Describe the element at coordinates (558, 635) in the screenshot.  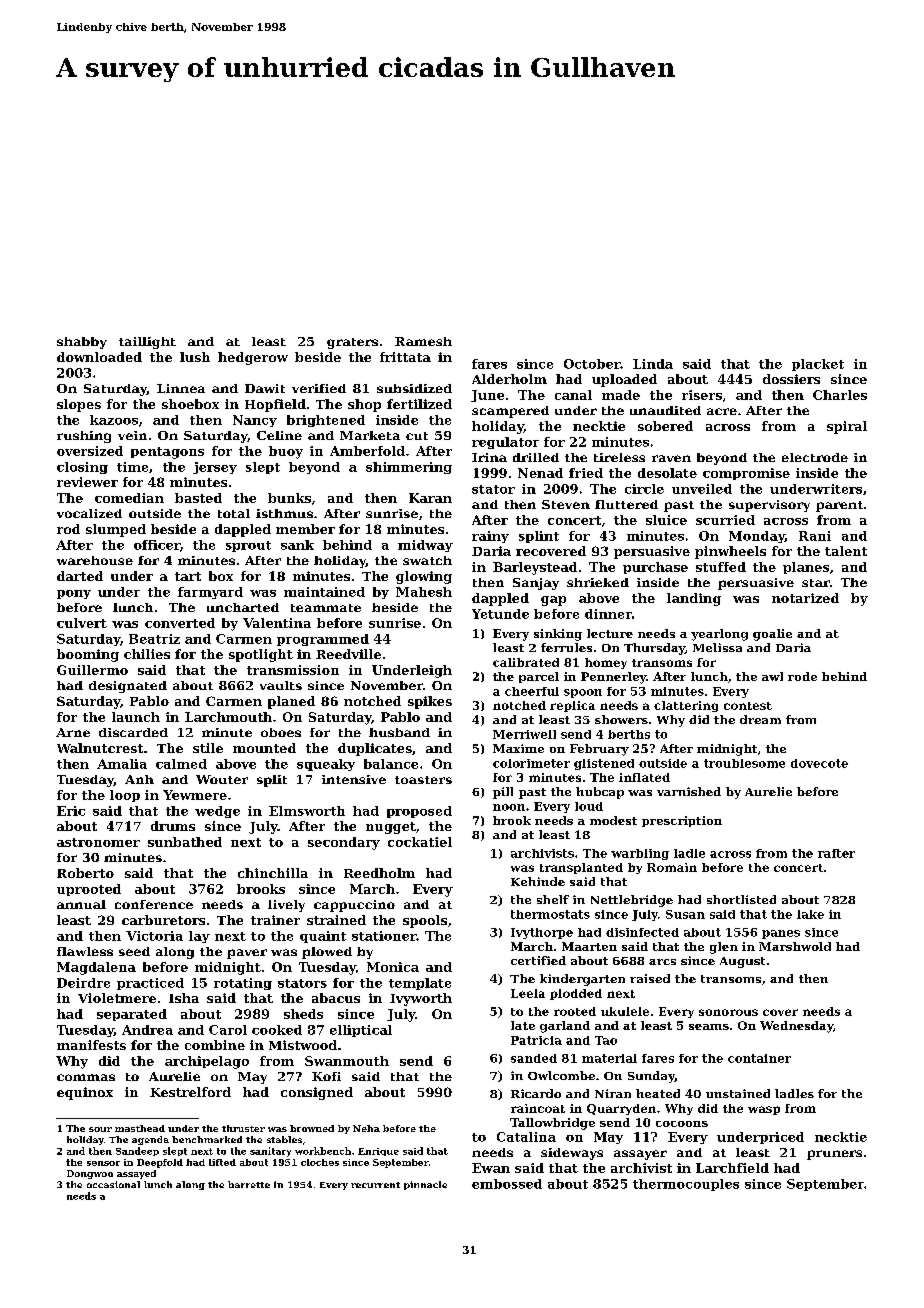
I see `sinking` at that location.
